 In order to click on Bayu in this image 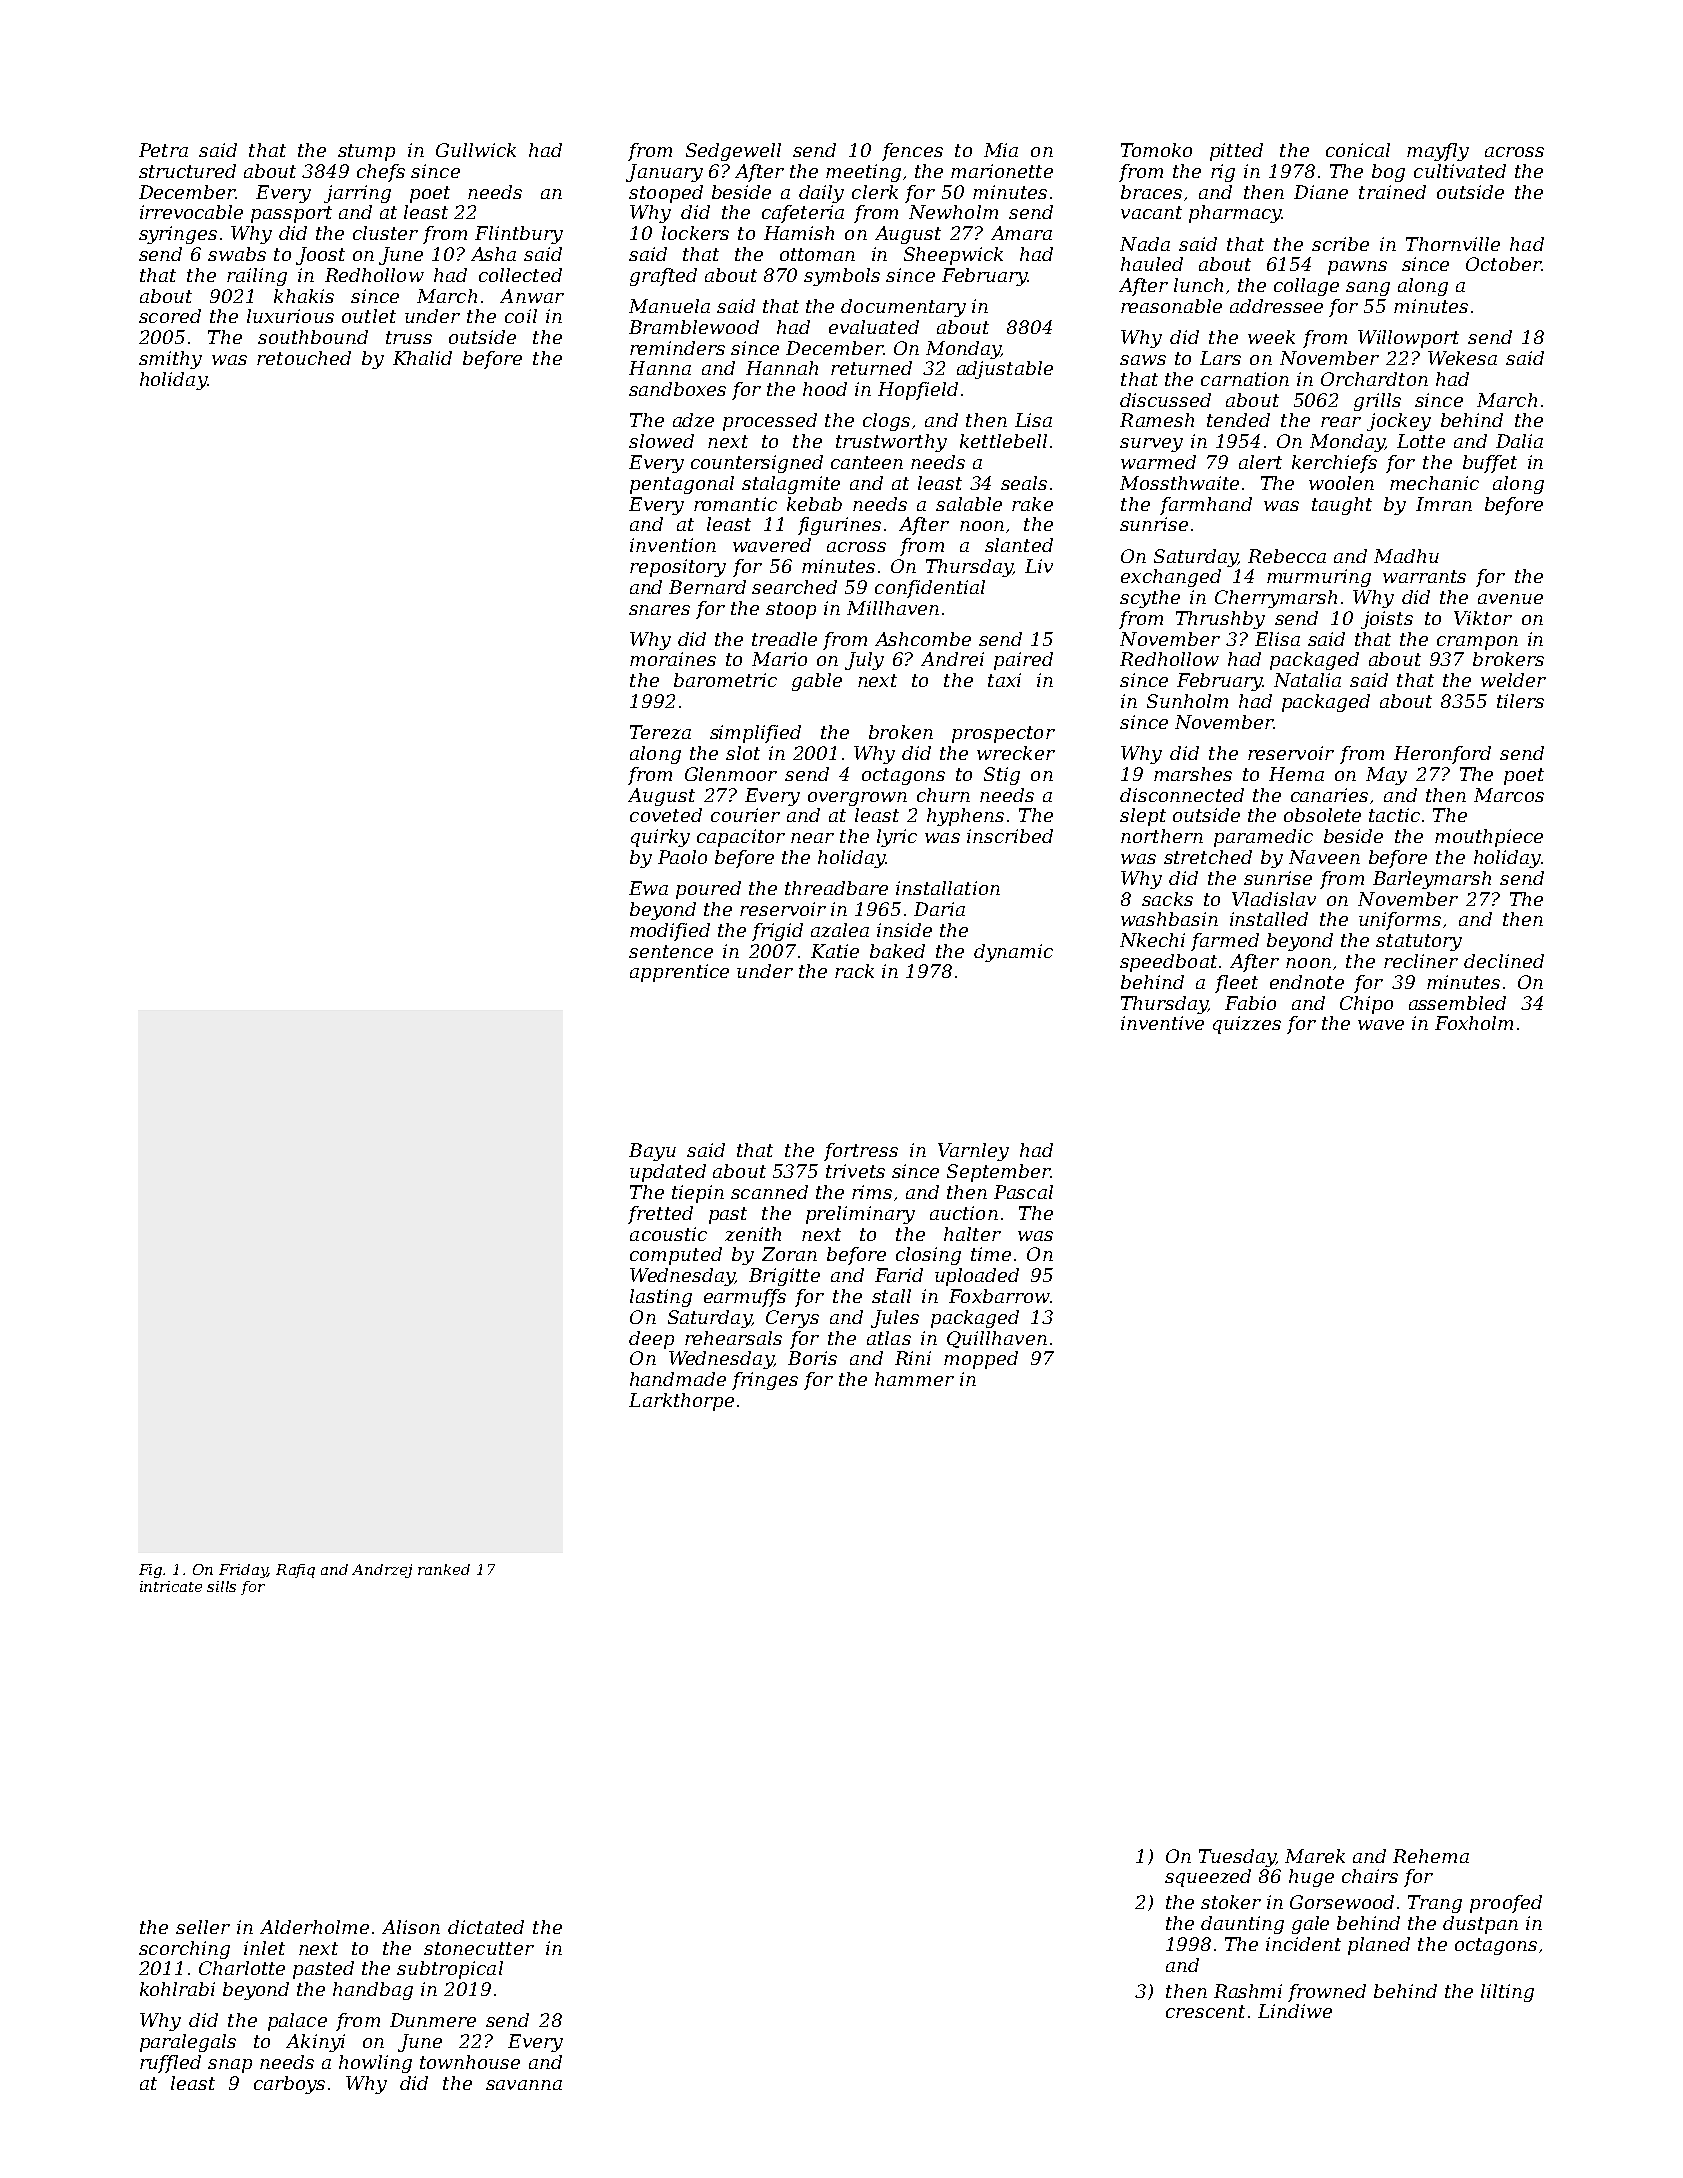, I will do `click(652, 1152)`.
